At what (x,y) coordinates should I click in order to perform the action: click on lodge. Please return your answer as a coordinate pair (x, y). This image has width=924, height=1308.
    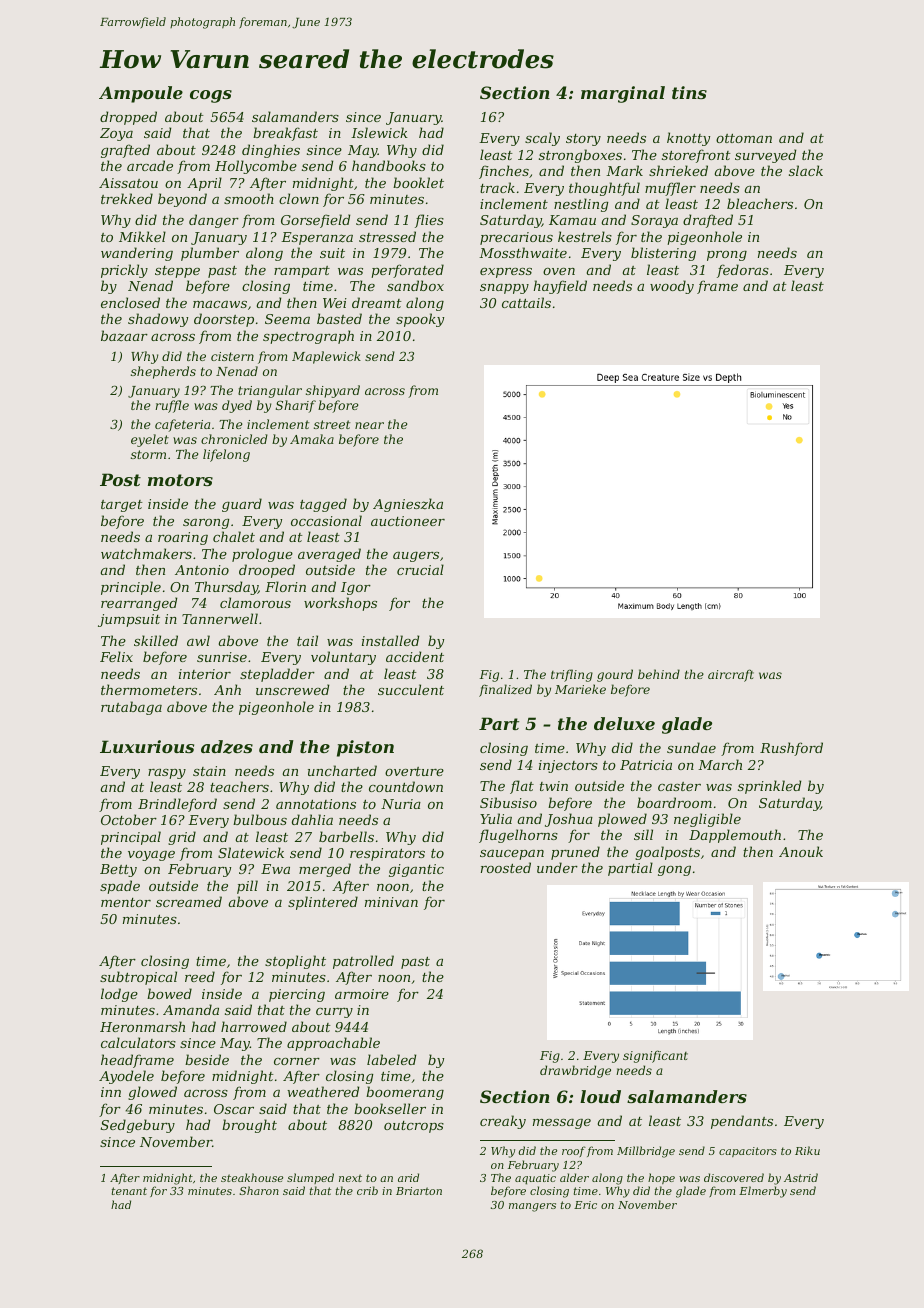
    Looking at the image, I should click on (119, 995).
